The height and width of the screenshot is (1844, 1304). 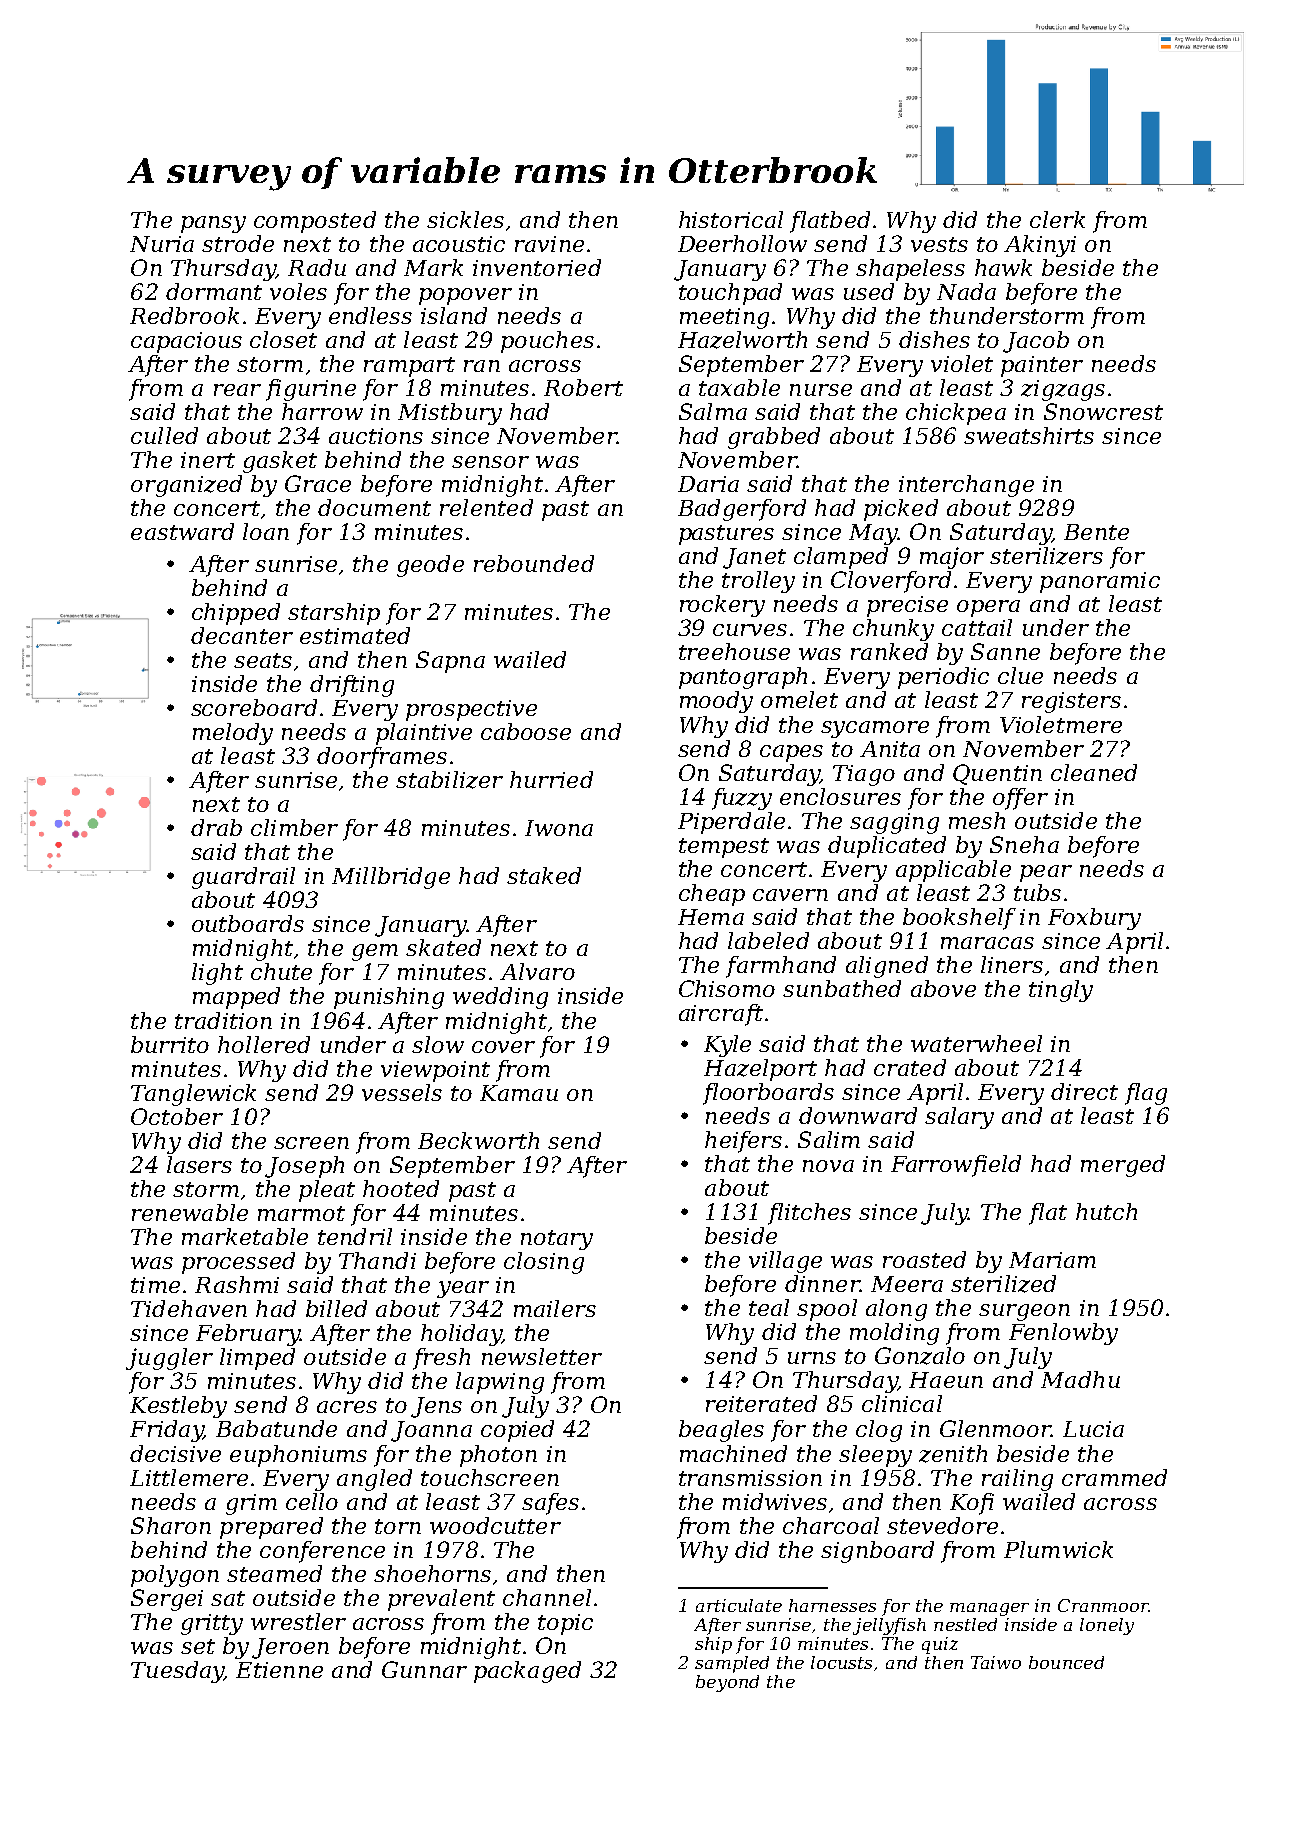 What do you see at coordinates (977, 820) in the screenshot?
I see `mesh` at bounding box center [977, 820].
